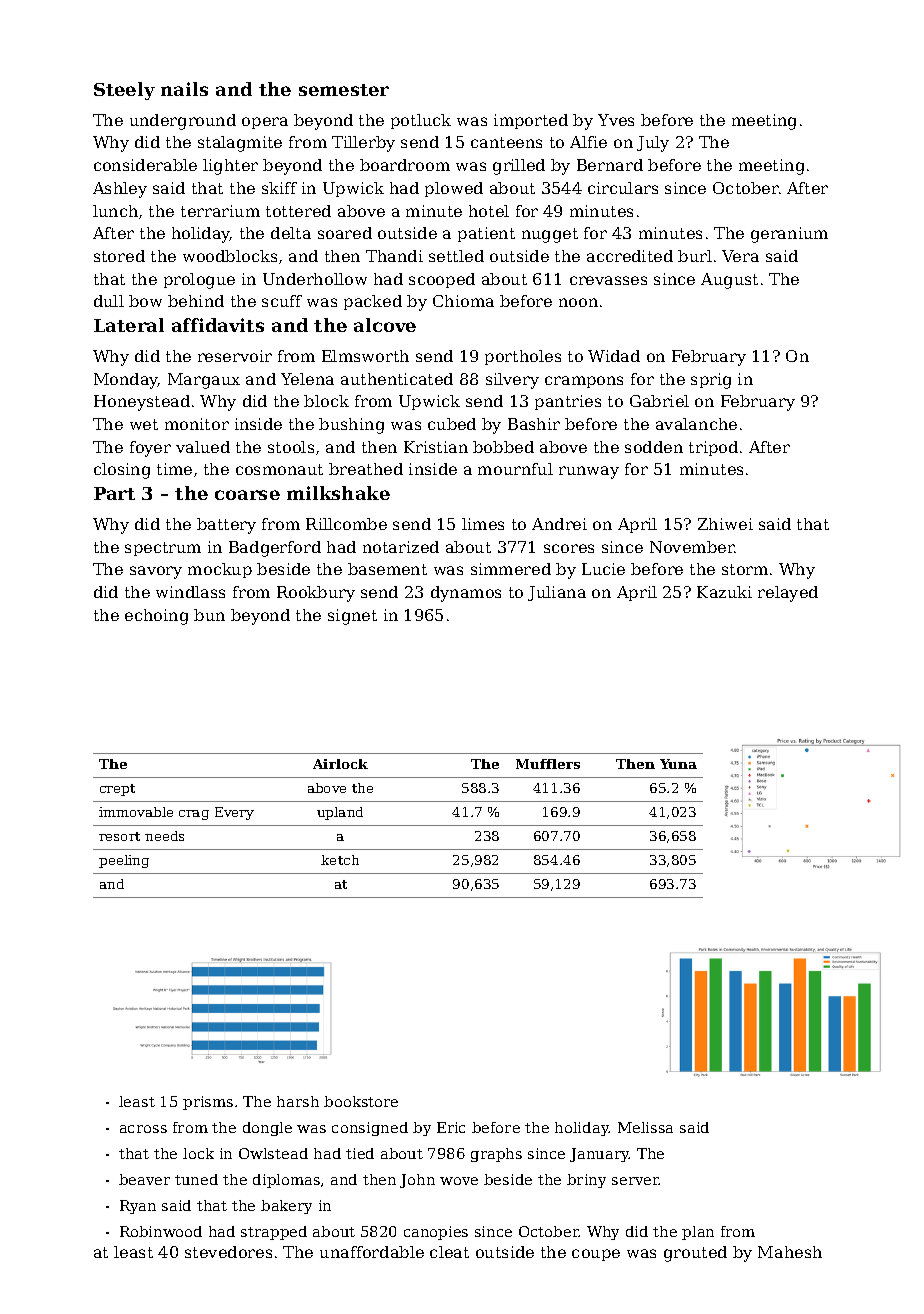  What do you see at coordinates (635, 1181) in the document?
I see `server` at bounding box center [635, 1181].
